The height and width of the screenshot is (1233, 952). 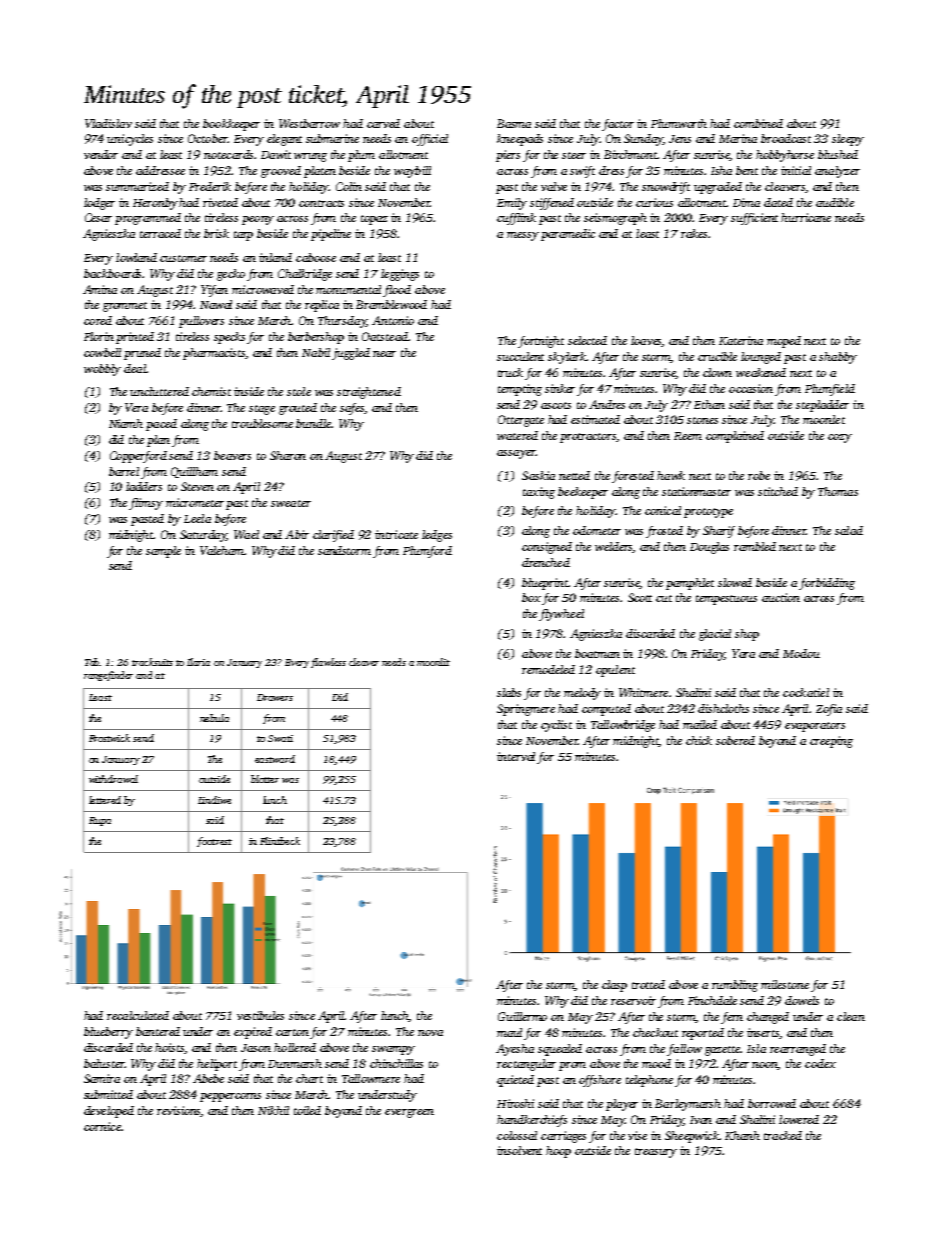 I want to click on evergreen, so click(x=409, y=1113).
